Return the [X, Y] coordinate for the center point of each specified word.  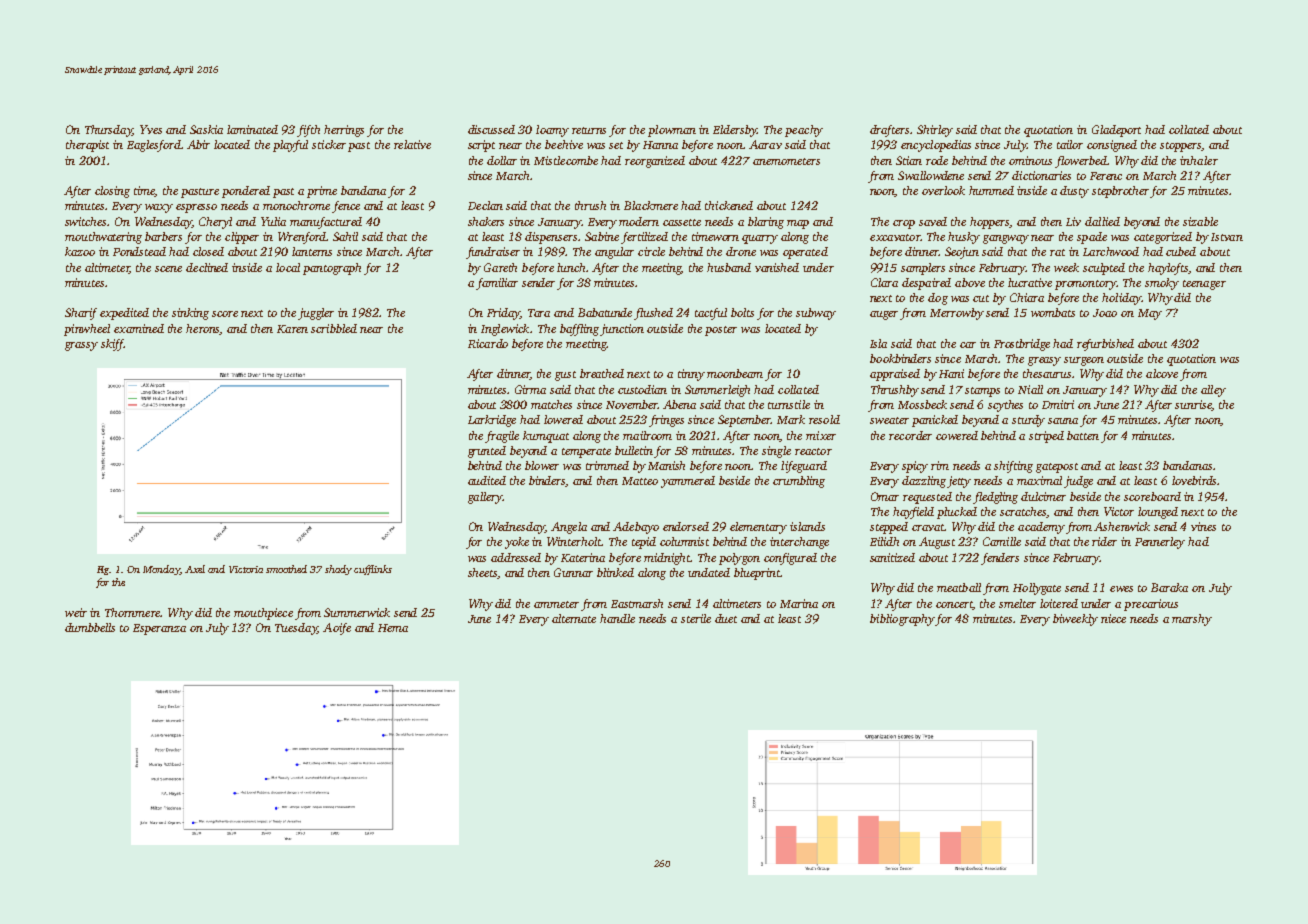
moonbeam [735, 373]
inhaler [1199, 160]
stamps [982, 392]
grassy [81, 346]
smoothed [286, 569]
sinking [190, 314]
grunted [487, 452]
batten [1083, 435]
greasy [1044, 361]
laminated [252, 129]
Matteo [640, 481]
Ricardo [488, 343]
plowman [672, 131]
